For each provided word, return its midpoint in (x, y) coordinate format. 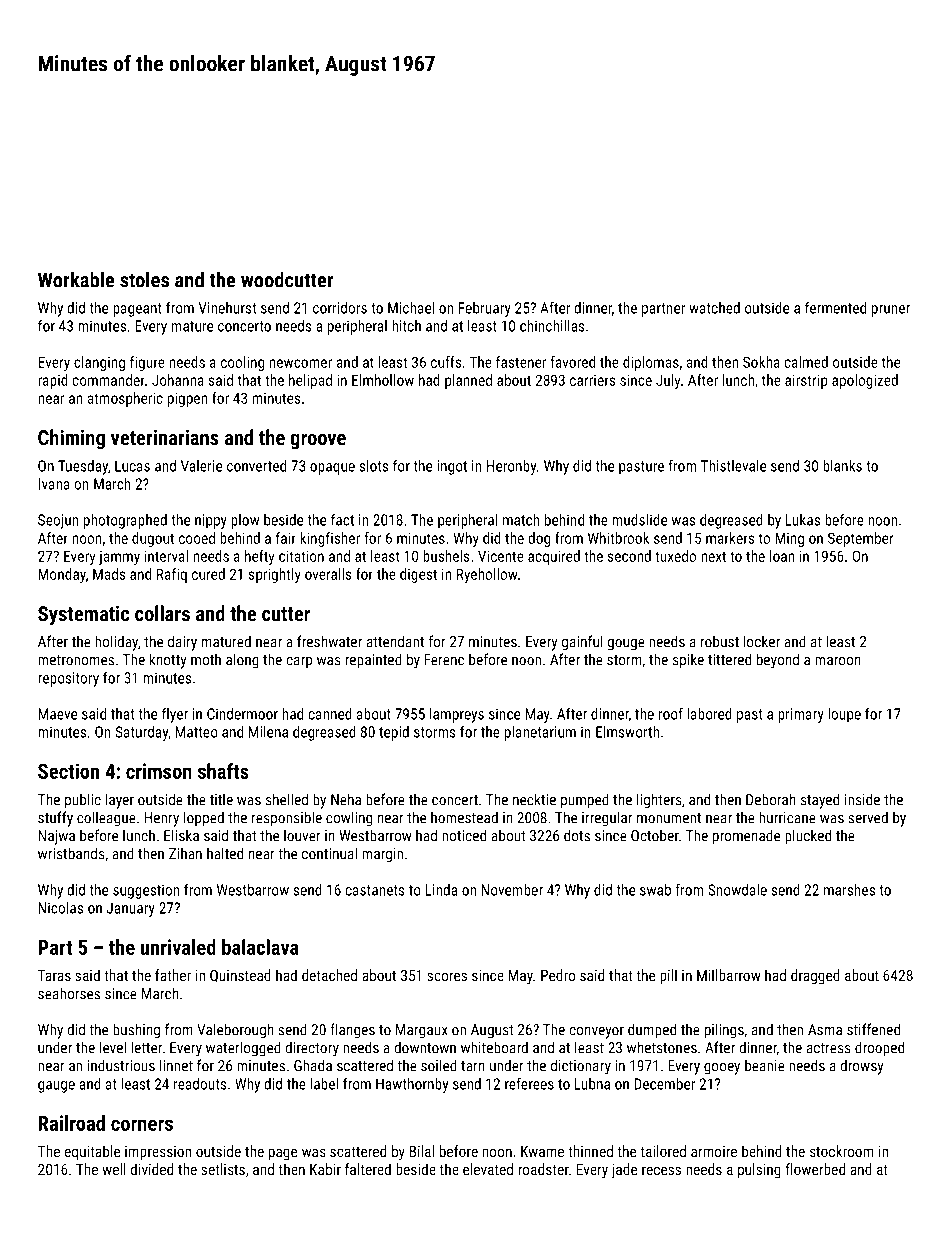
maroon (838, 661)
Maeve (57, 714)
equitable (92, 1152)
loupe (844, 715)
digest (418, 575)
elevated (488, 1169)
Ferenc (444, 660)
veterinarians (165, 437)
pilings (724, 1031)
